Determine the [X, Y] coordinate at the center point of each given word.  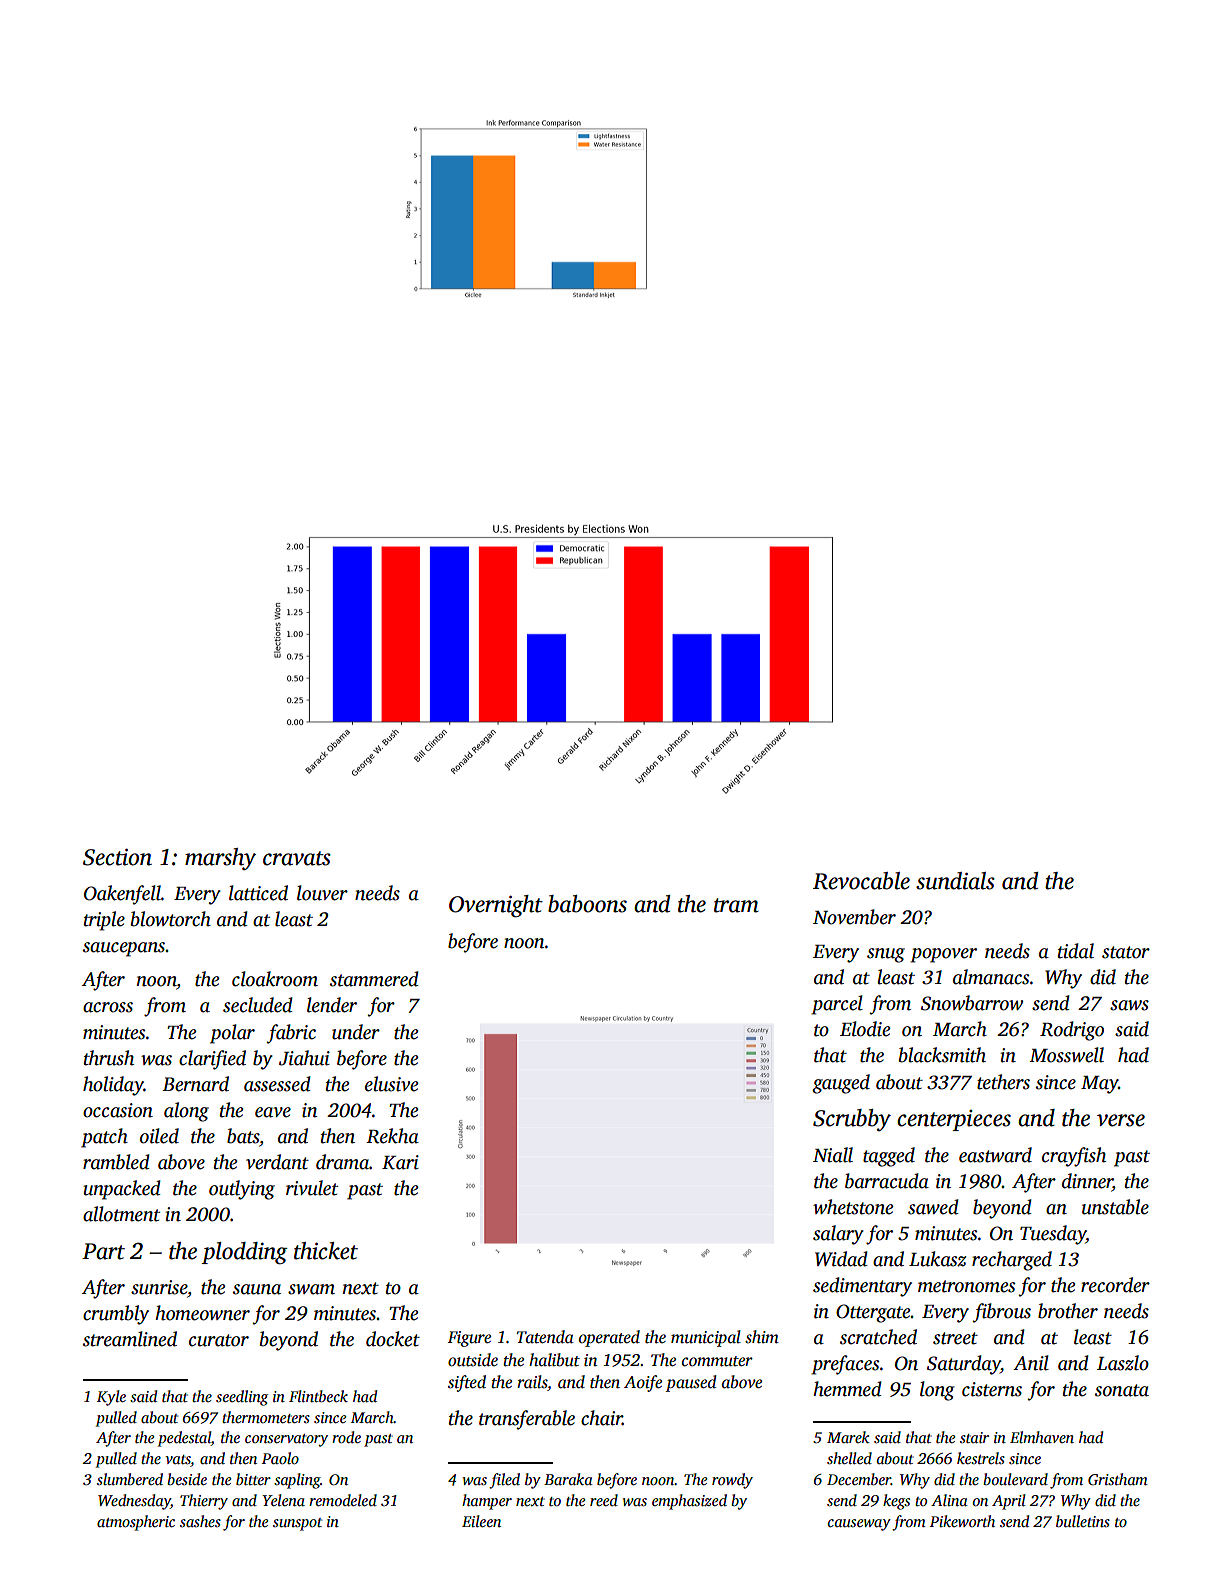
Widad [841, 1259]
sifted [467, 1383]
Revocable [861, 881]
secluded [258, 1005]
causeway [859, 1525]
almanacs [991, 977]
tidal [1076, 951]
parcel [837, 1005]
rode [346, 1437]
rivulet [312, 1188]
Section [117, 857]
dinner [1087, 1181]
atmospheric [136, 1523]
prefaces [845, 1365]
